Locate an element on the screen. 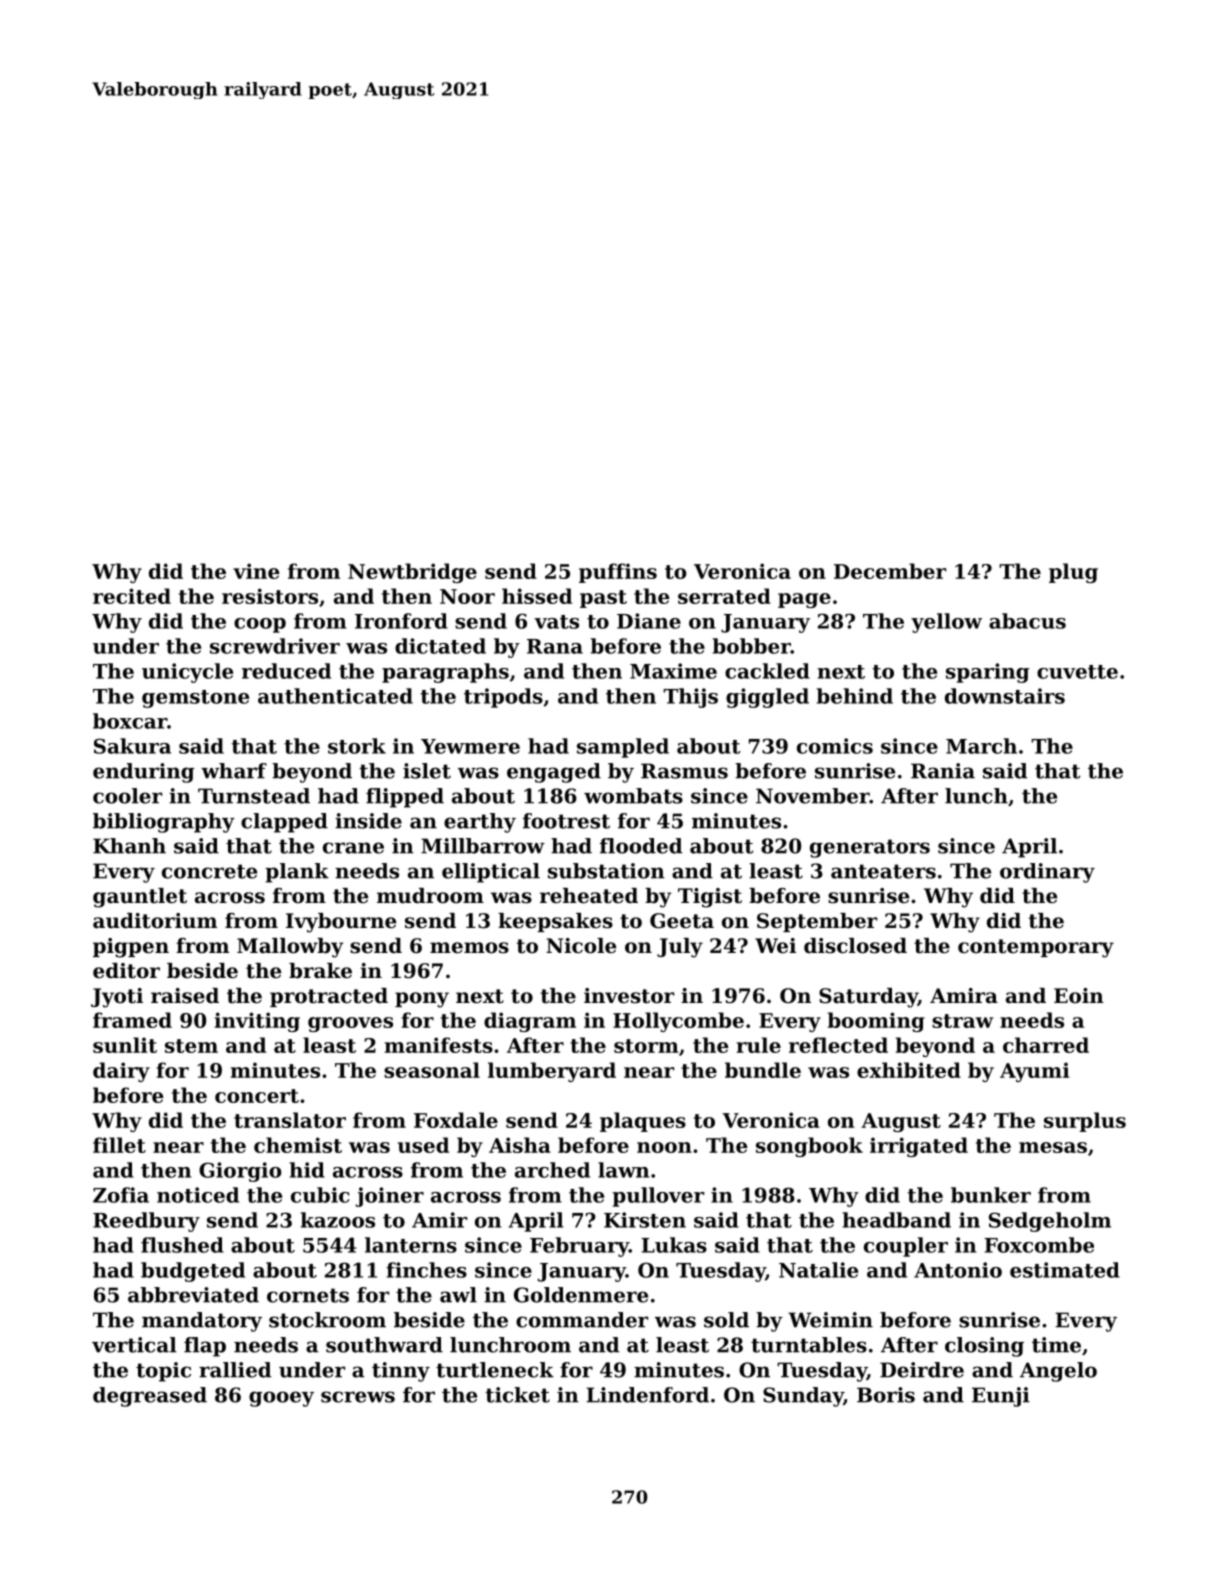  tripods is located at coordinates (503, 698).
